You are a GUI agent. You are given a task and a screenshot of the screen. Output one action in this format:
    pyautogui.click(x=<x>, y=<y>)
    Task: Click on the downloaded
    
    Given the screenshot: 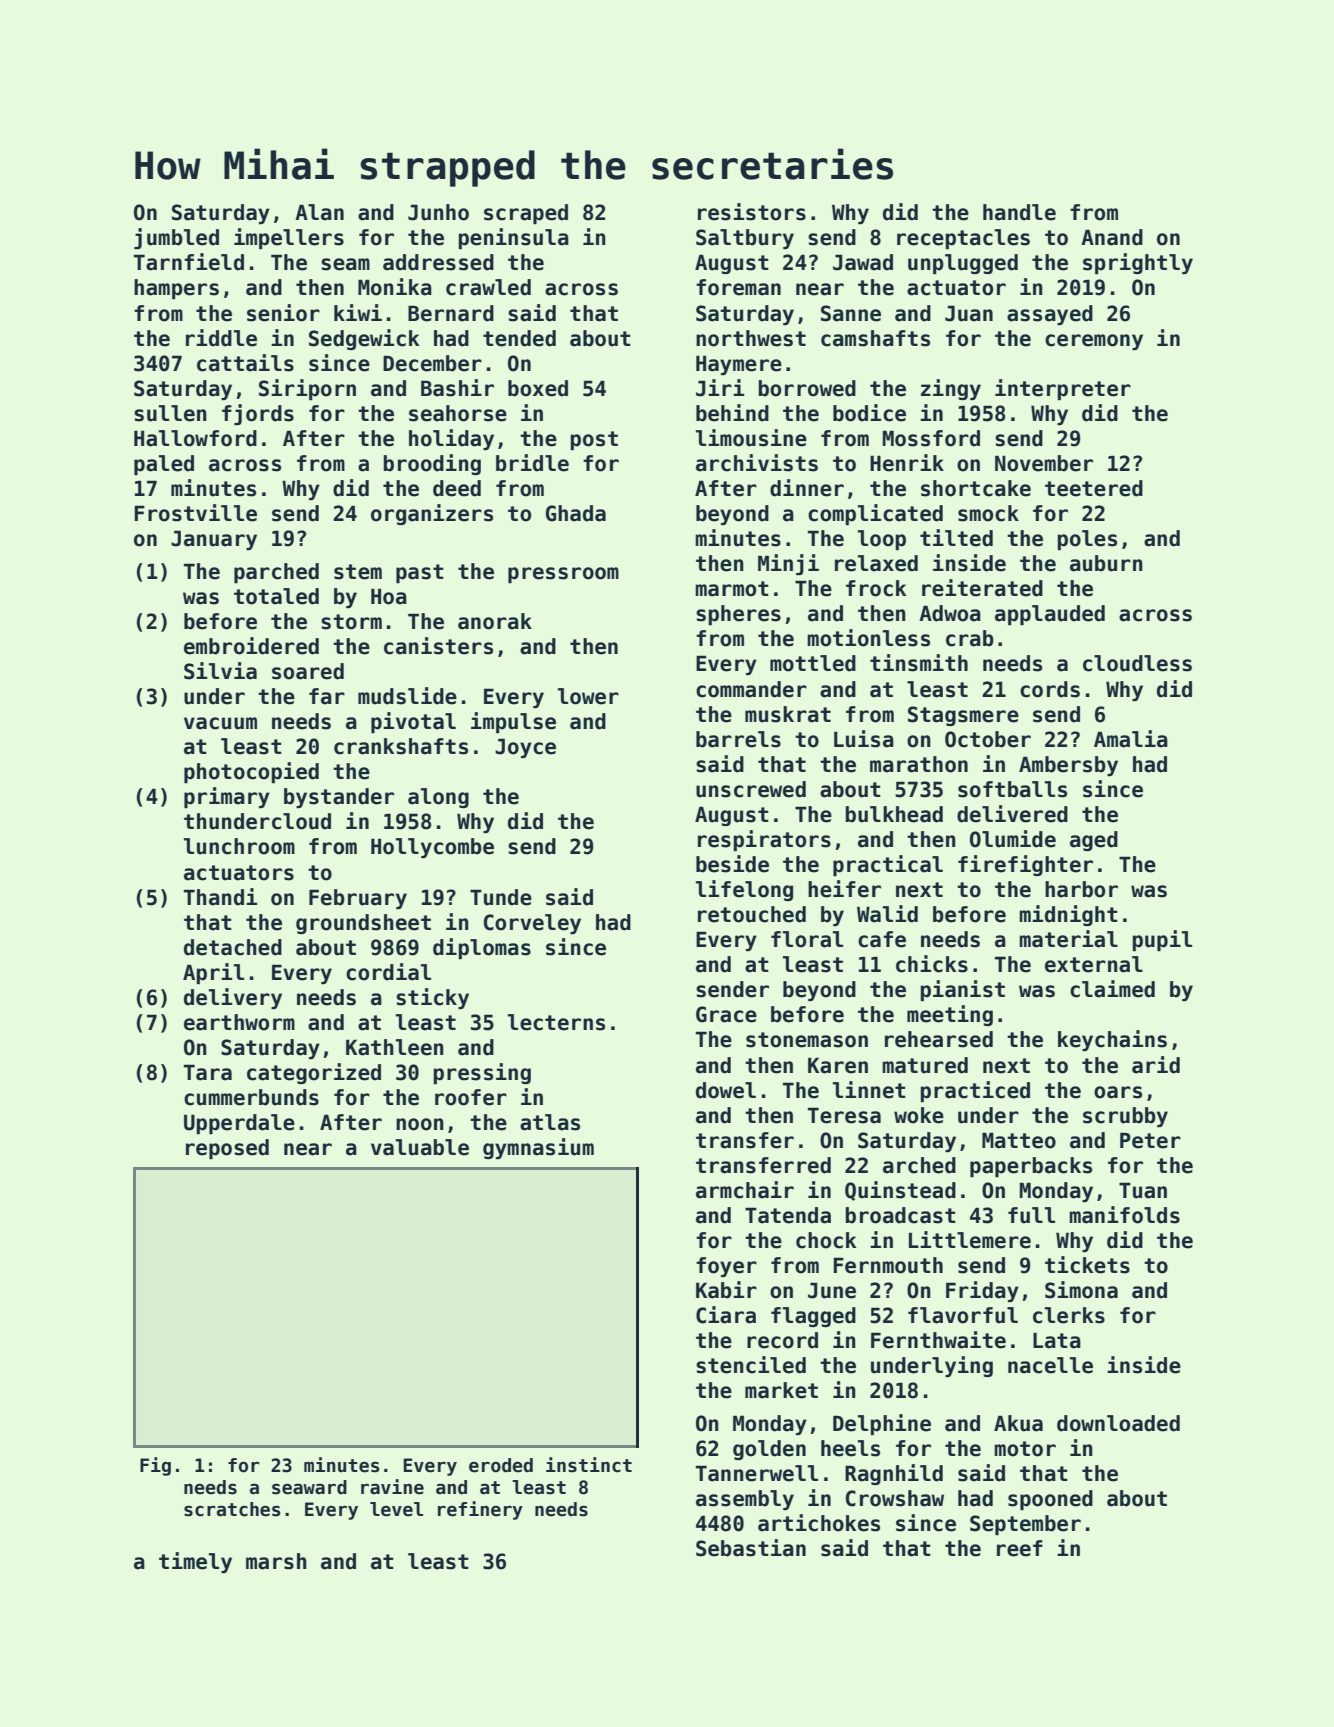 What is the action you would take?
    pyautogui.click(x=1118, y=1423)
